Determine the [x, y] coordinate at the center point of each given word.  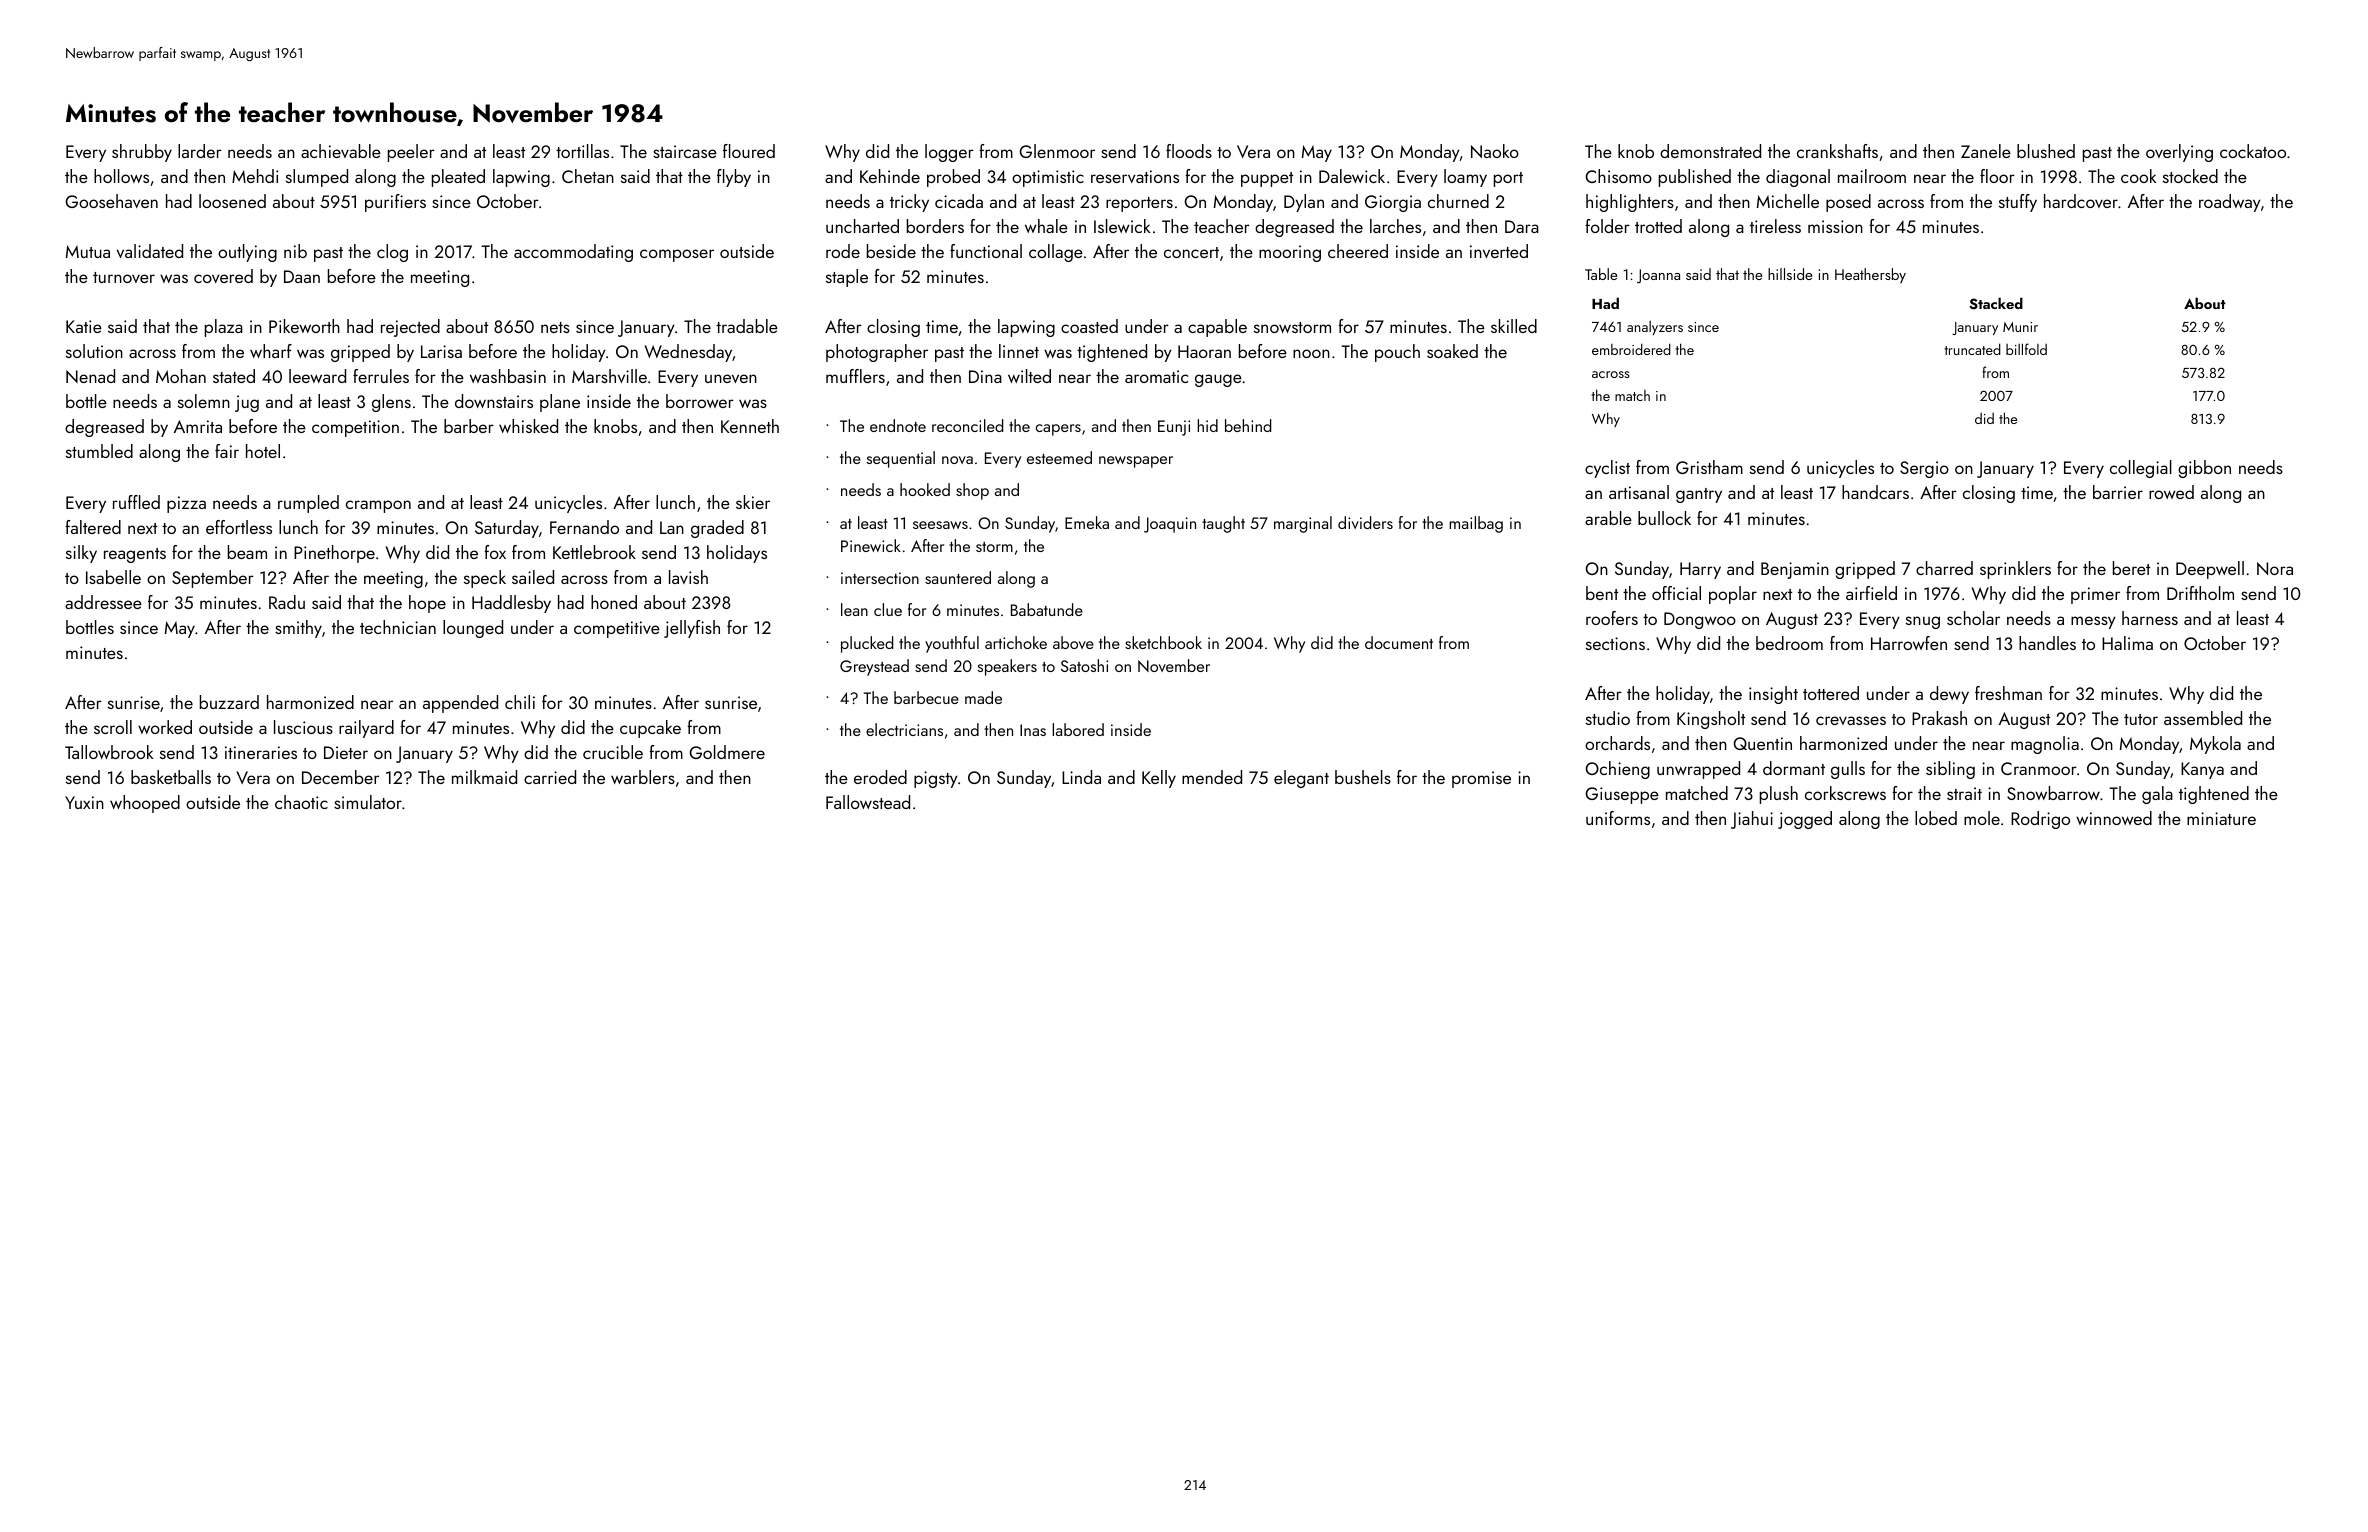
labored [1078, 729]
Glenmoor [1057, 151]
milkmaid [484, 777]
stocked [2190, 176]
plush [1779, 795]
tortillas [582, 151]
